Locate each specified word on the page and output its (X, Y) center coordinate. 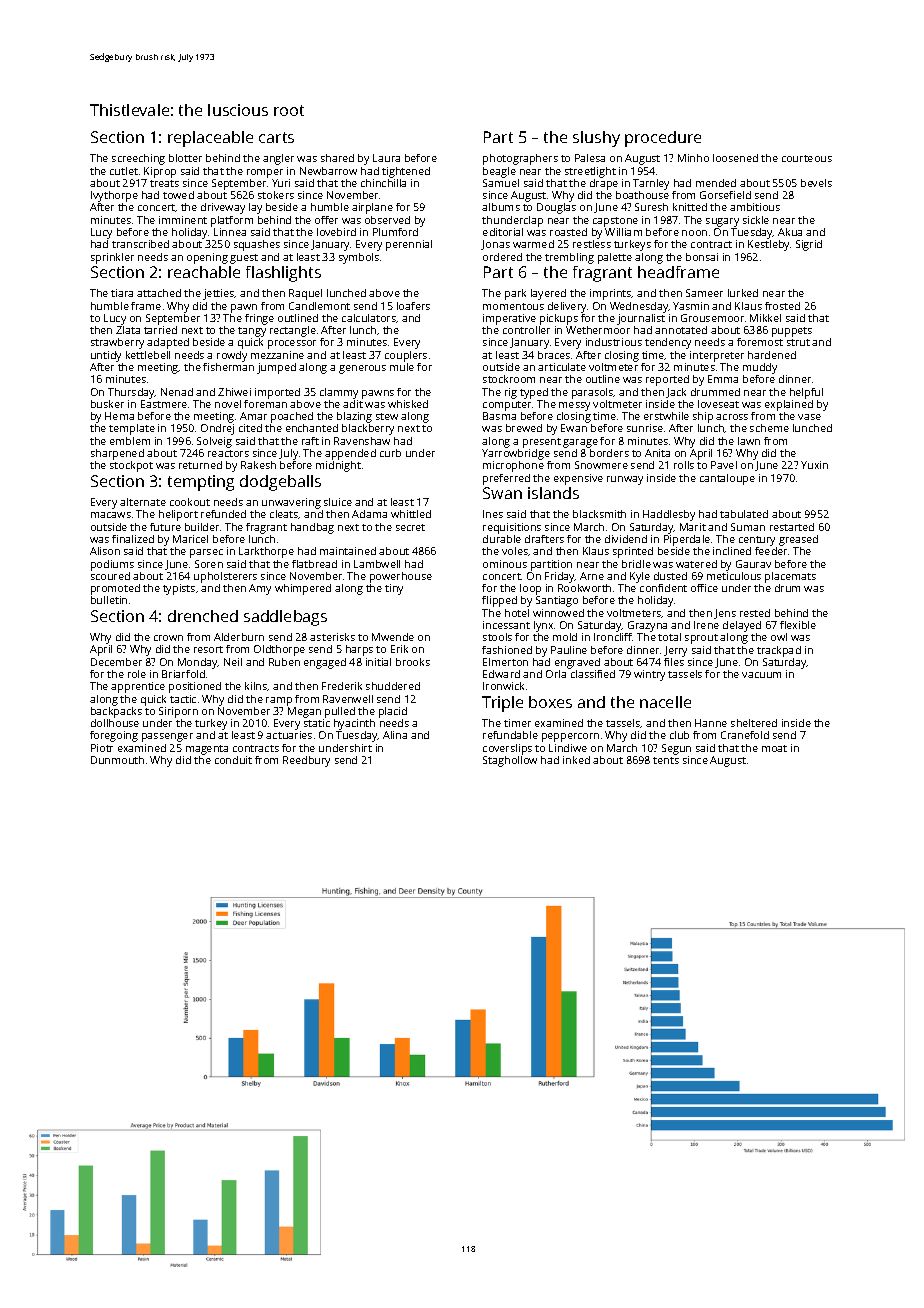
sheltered (754, 723)
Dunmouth (117, 760)
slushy (596, 139)
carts (276, 137)
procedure (663, 139)
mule (402, 367)
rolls (684, 465)
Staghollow (510, 761)
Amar (253, 416)
